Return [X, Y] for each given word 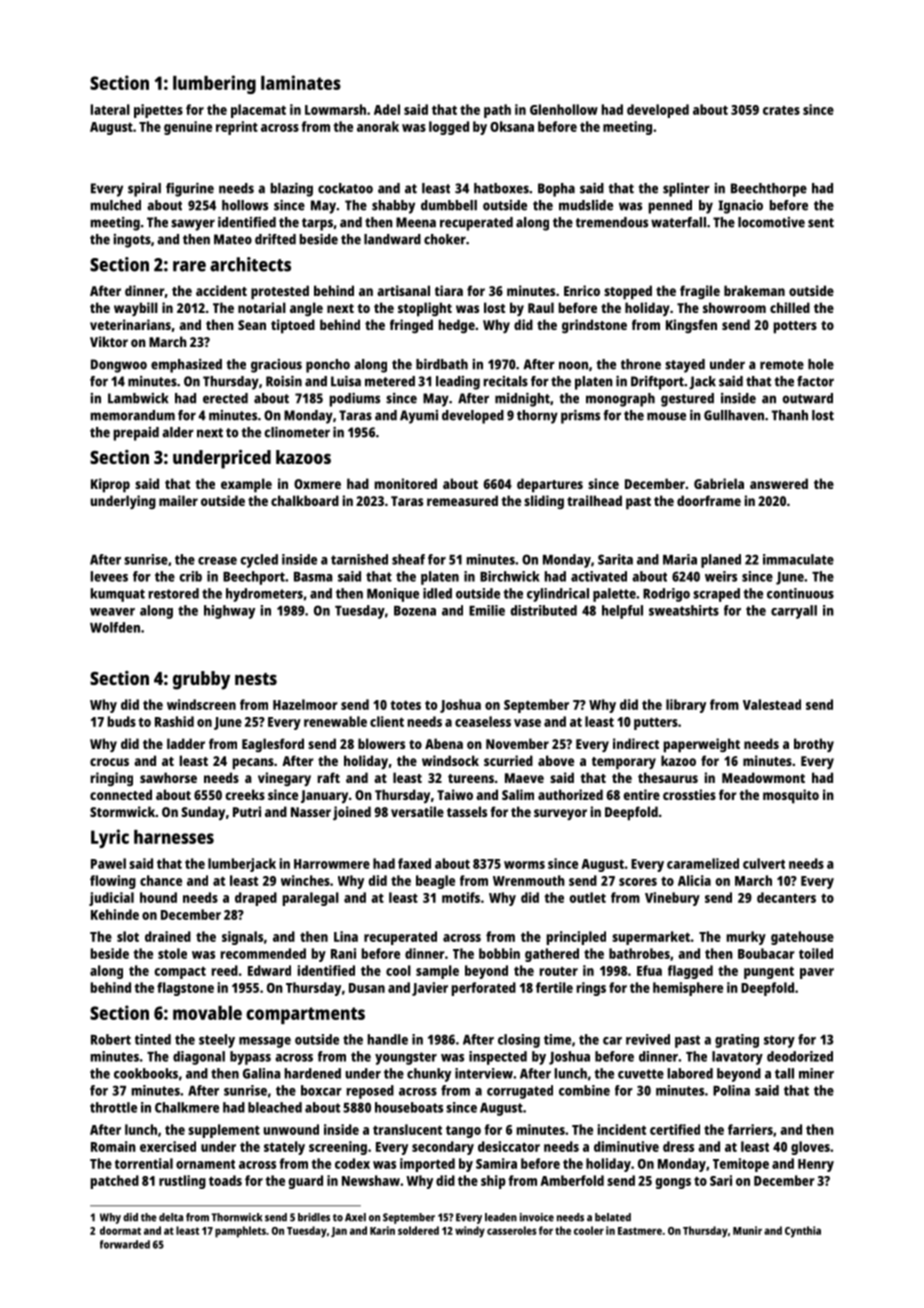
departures [550, 485]
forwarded [125, 1244]
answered [779, 483]
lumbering [214, 84]
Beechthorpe [769, 190]
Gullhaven [734, 415]
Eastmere [640, 1231]
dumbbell [449, 205]
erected [225, 398]
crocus [109, 762]
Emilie [487, 610]
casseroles [512, 1230]
